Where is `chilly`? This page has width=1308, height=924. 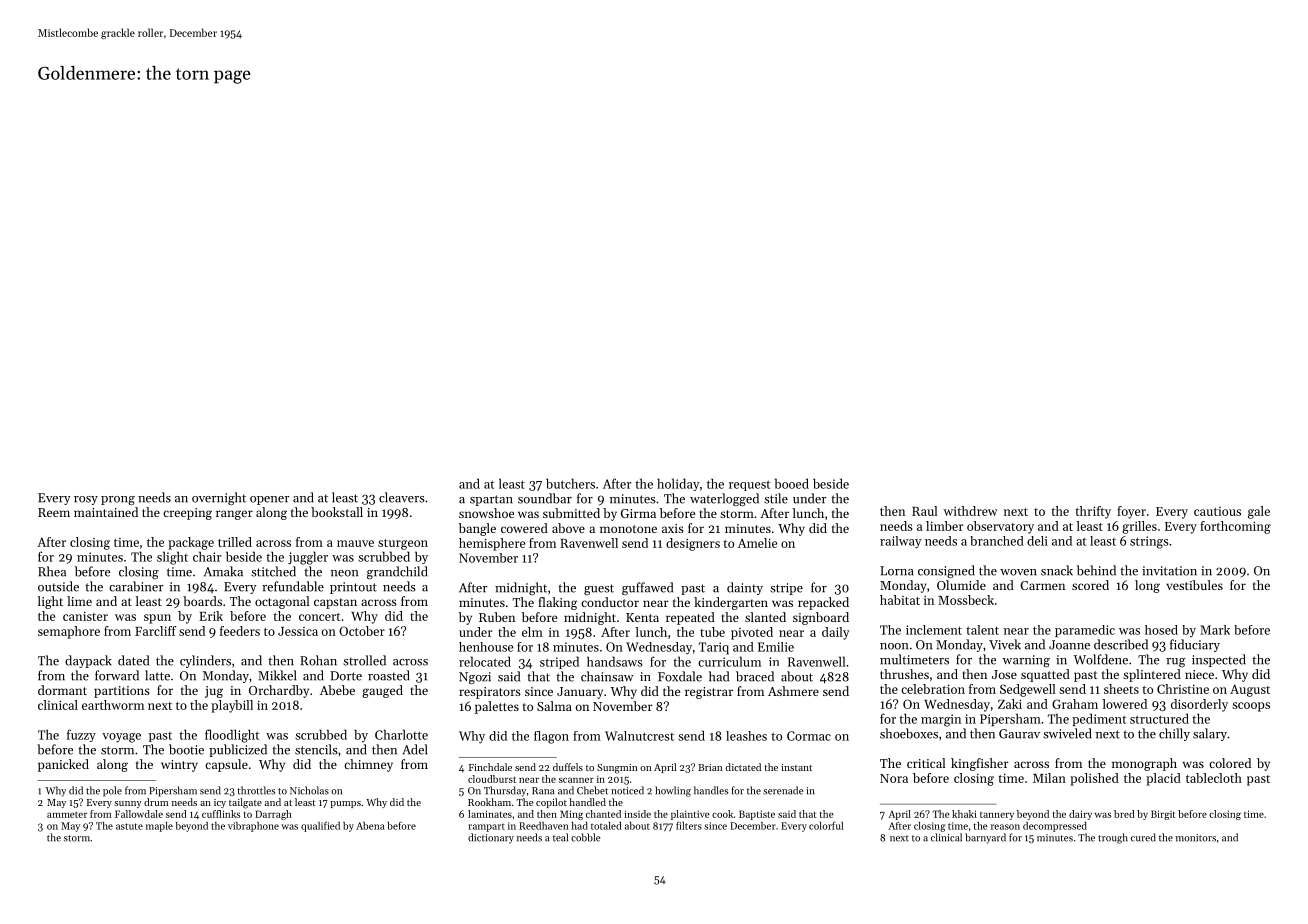 chilly is located at coordinates (1174, 734).
